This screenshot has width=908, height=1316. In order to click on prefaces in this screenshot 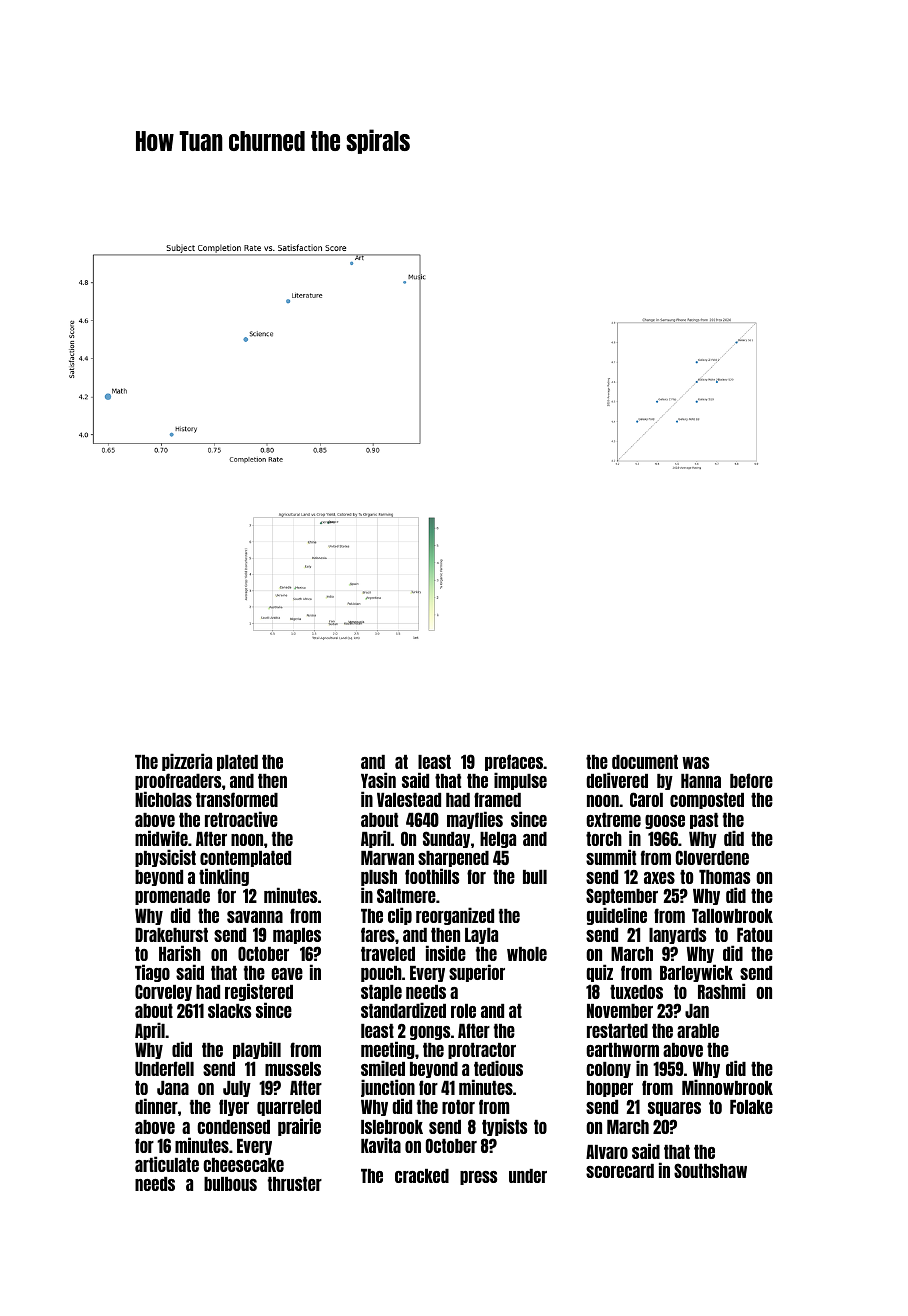, I will do `click(514, 763)`.
